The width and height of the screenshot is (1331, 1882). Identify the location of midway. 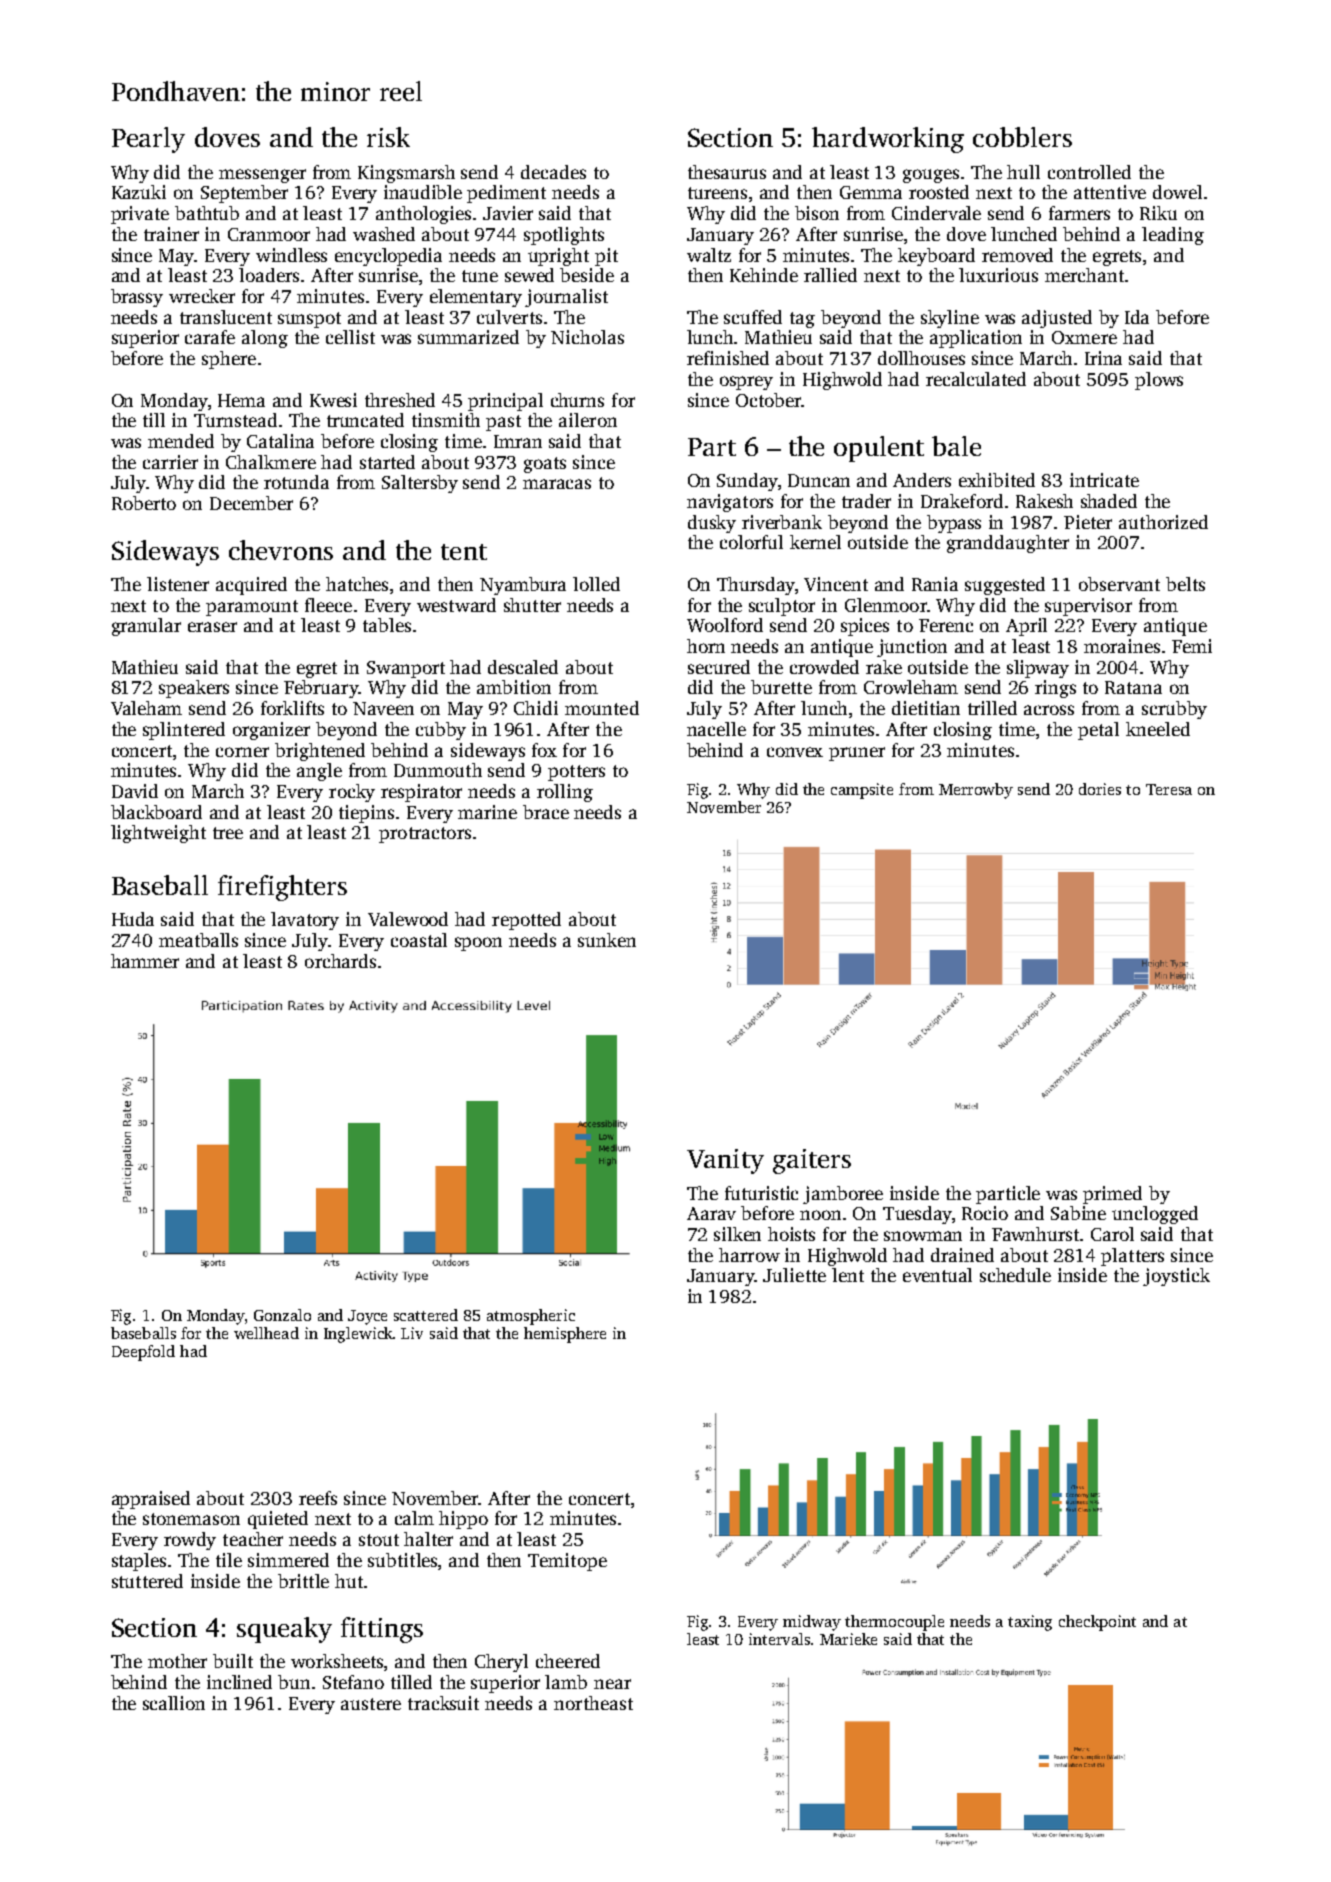
(812, 1623).
